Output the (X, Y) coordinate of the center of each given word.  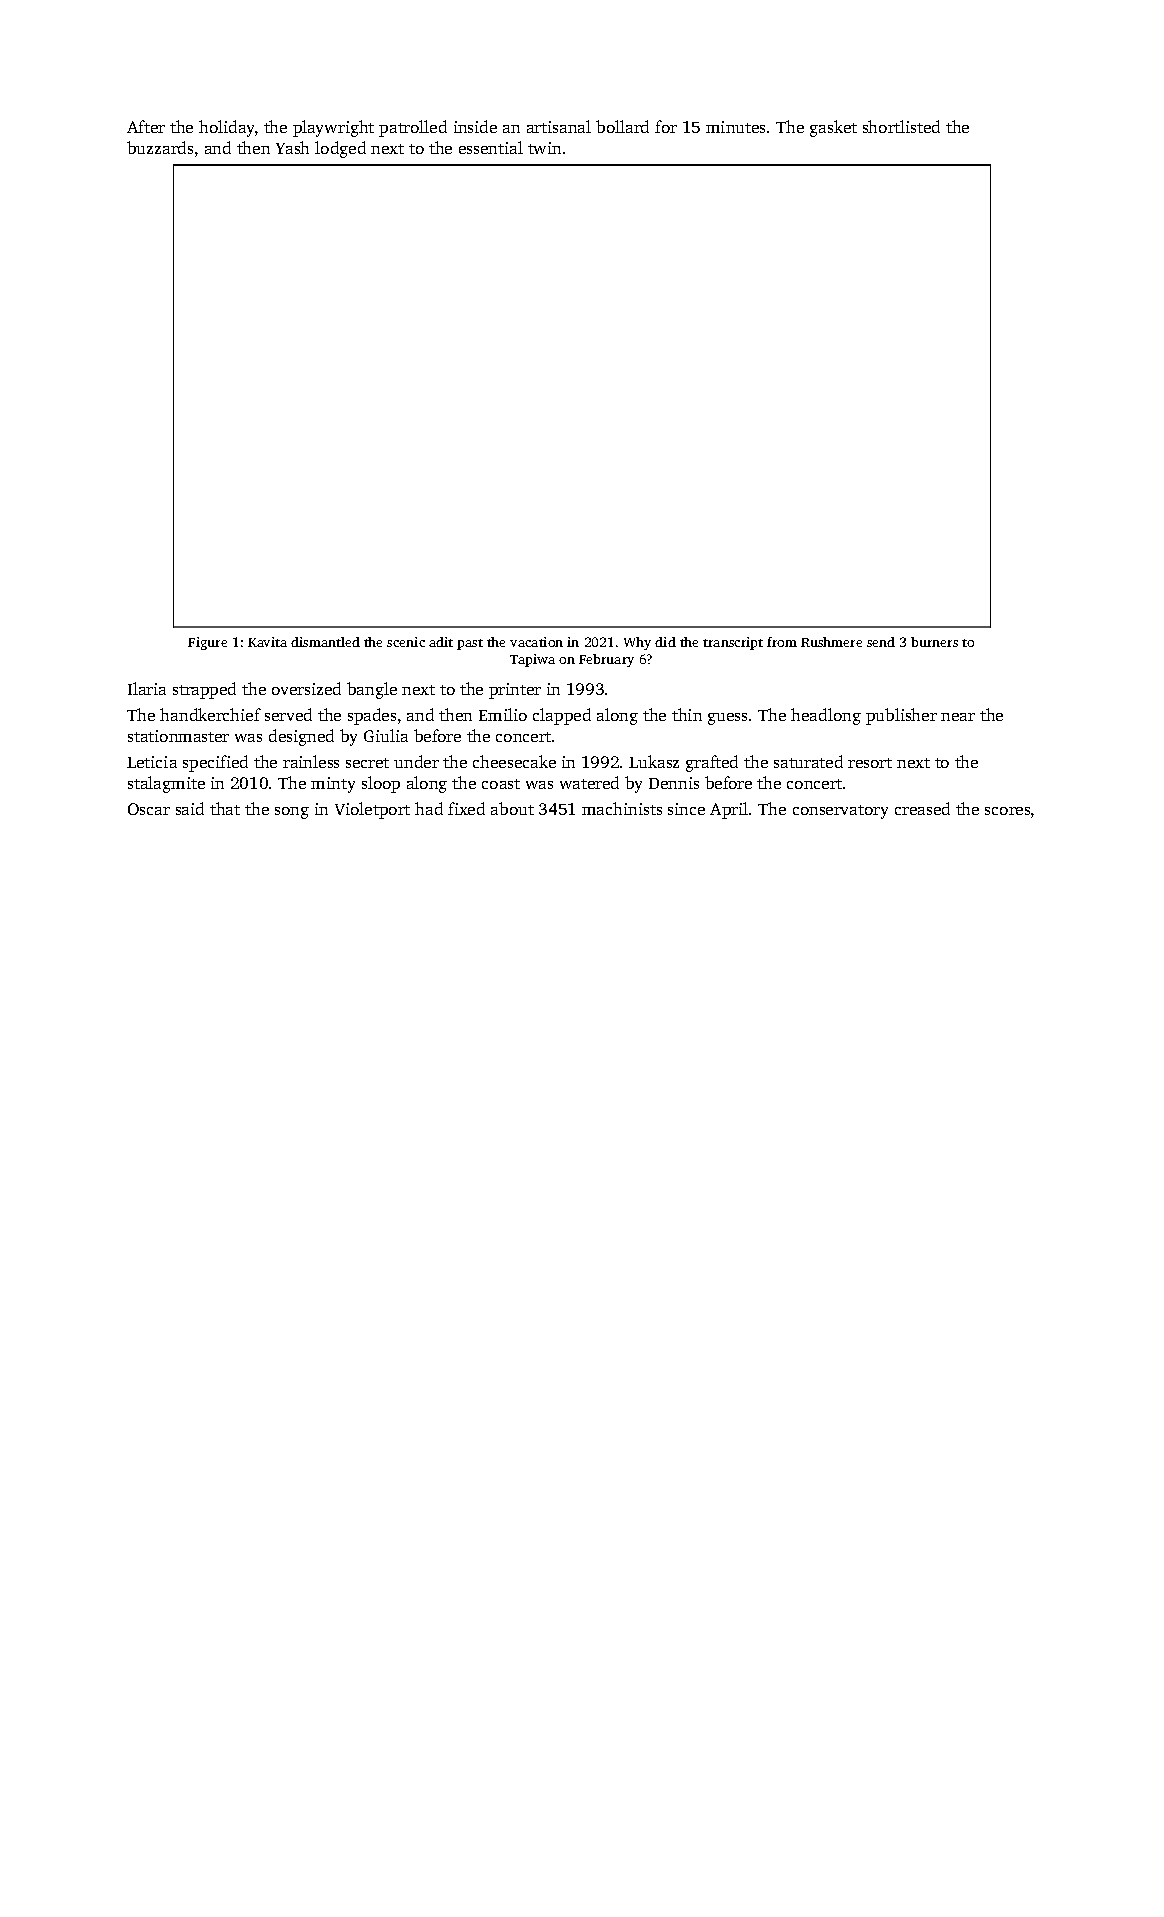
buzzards (160, 147)
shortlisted (901, 126)
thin (687, 714)
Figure (207, 643)
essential (491, 147)
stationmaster (178, 736)
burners (934, 642)
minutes (735, 127)
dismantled (325, 642)
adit (441, 642)
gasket (833, 128)
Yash (292, 147)
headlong (826, 716)
